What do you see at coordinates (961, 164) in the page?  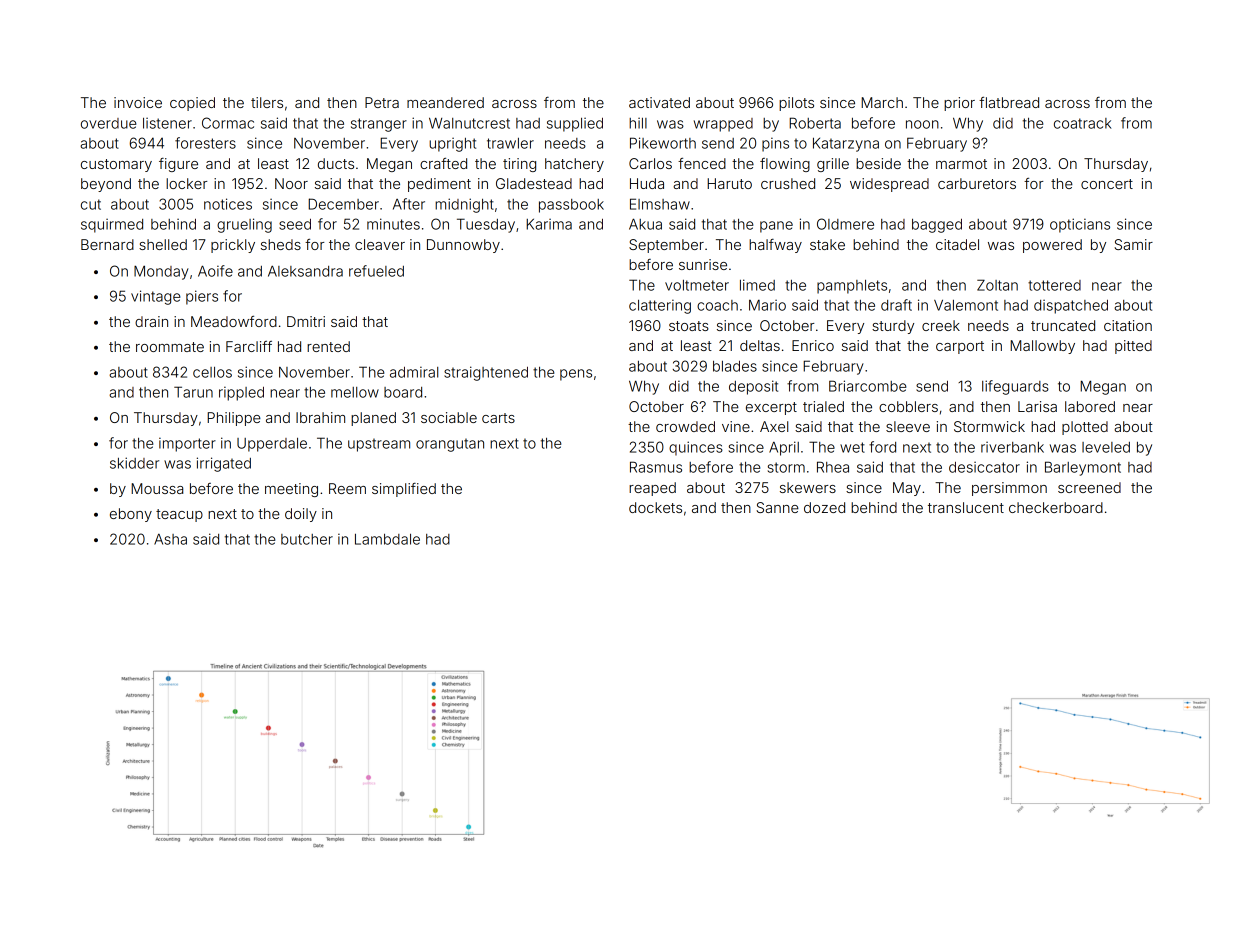 I see `marmot` at bounding box center [961, 164].
